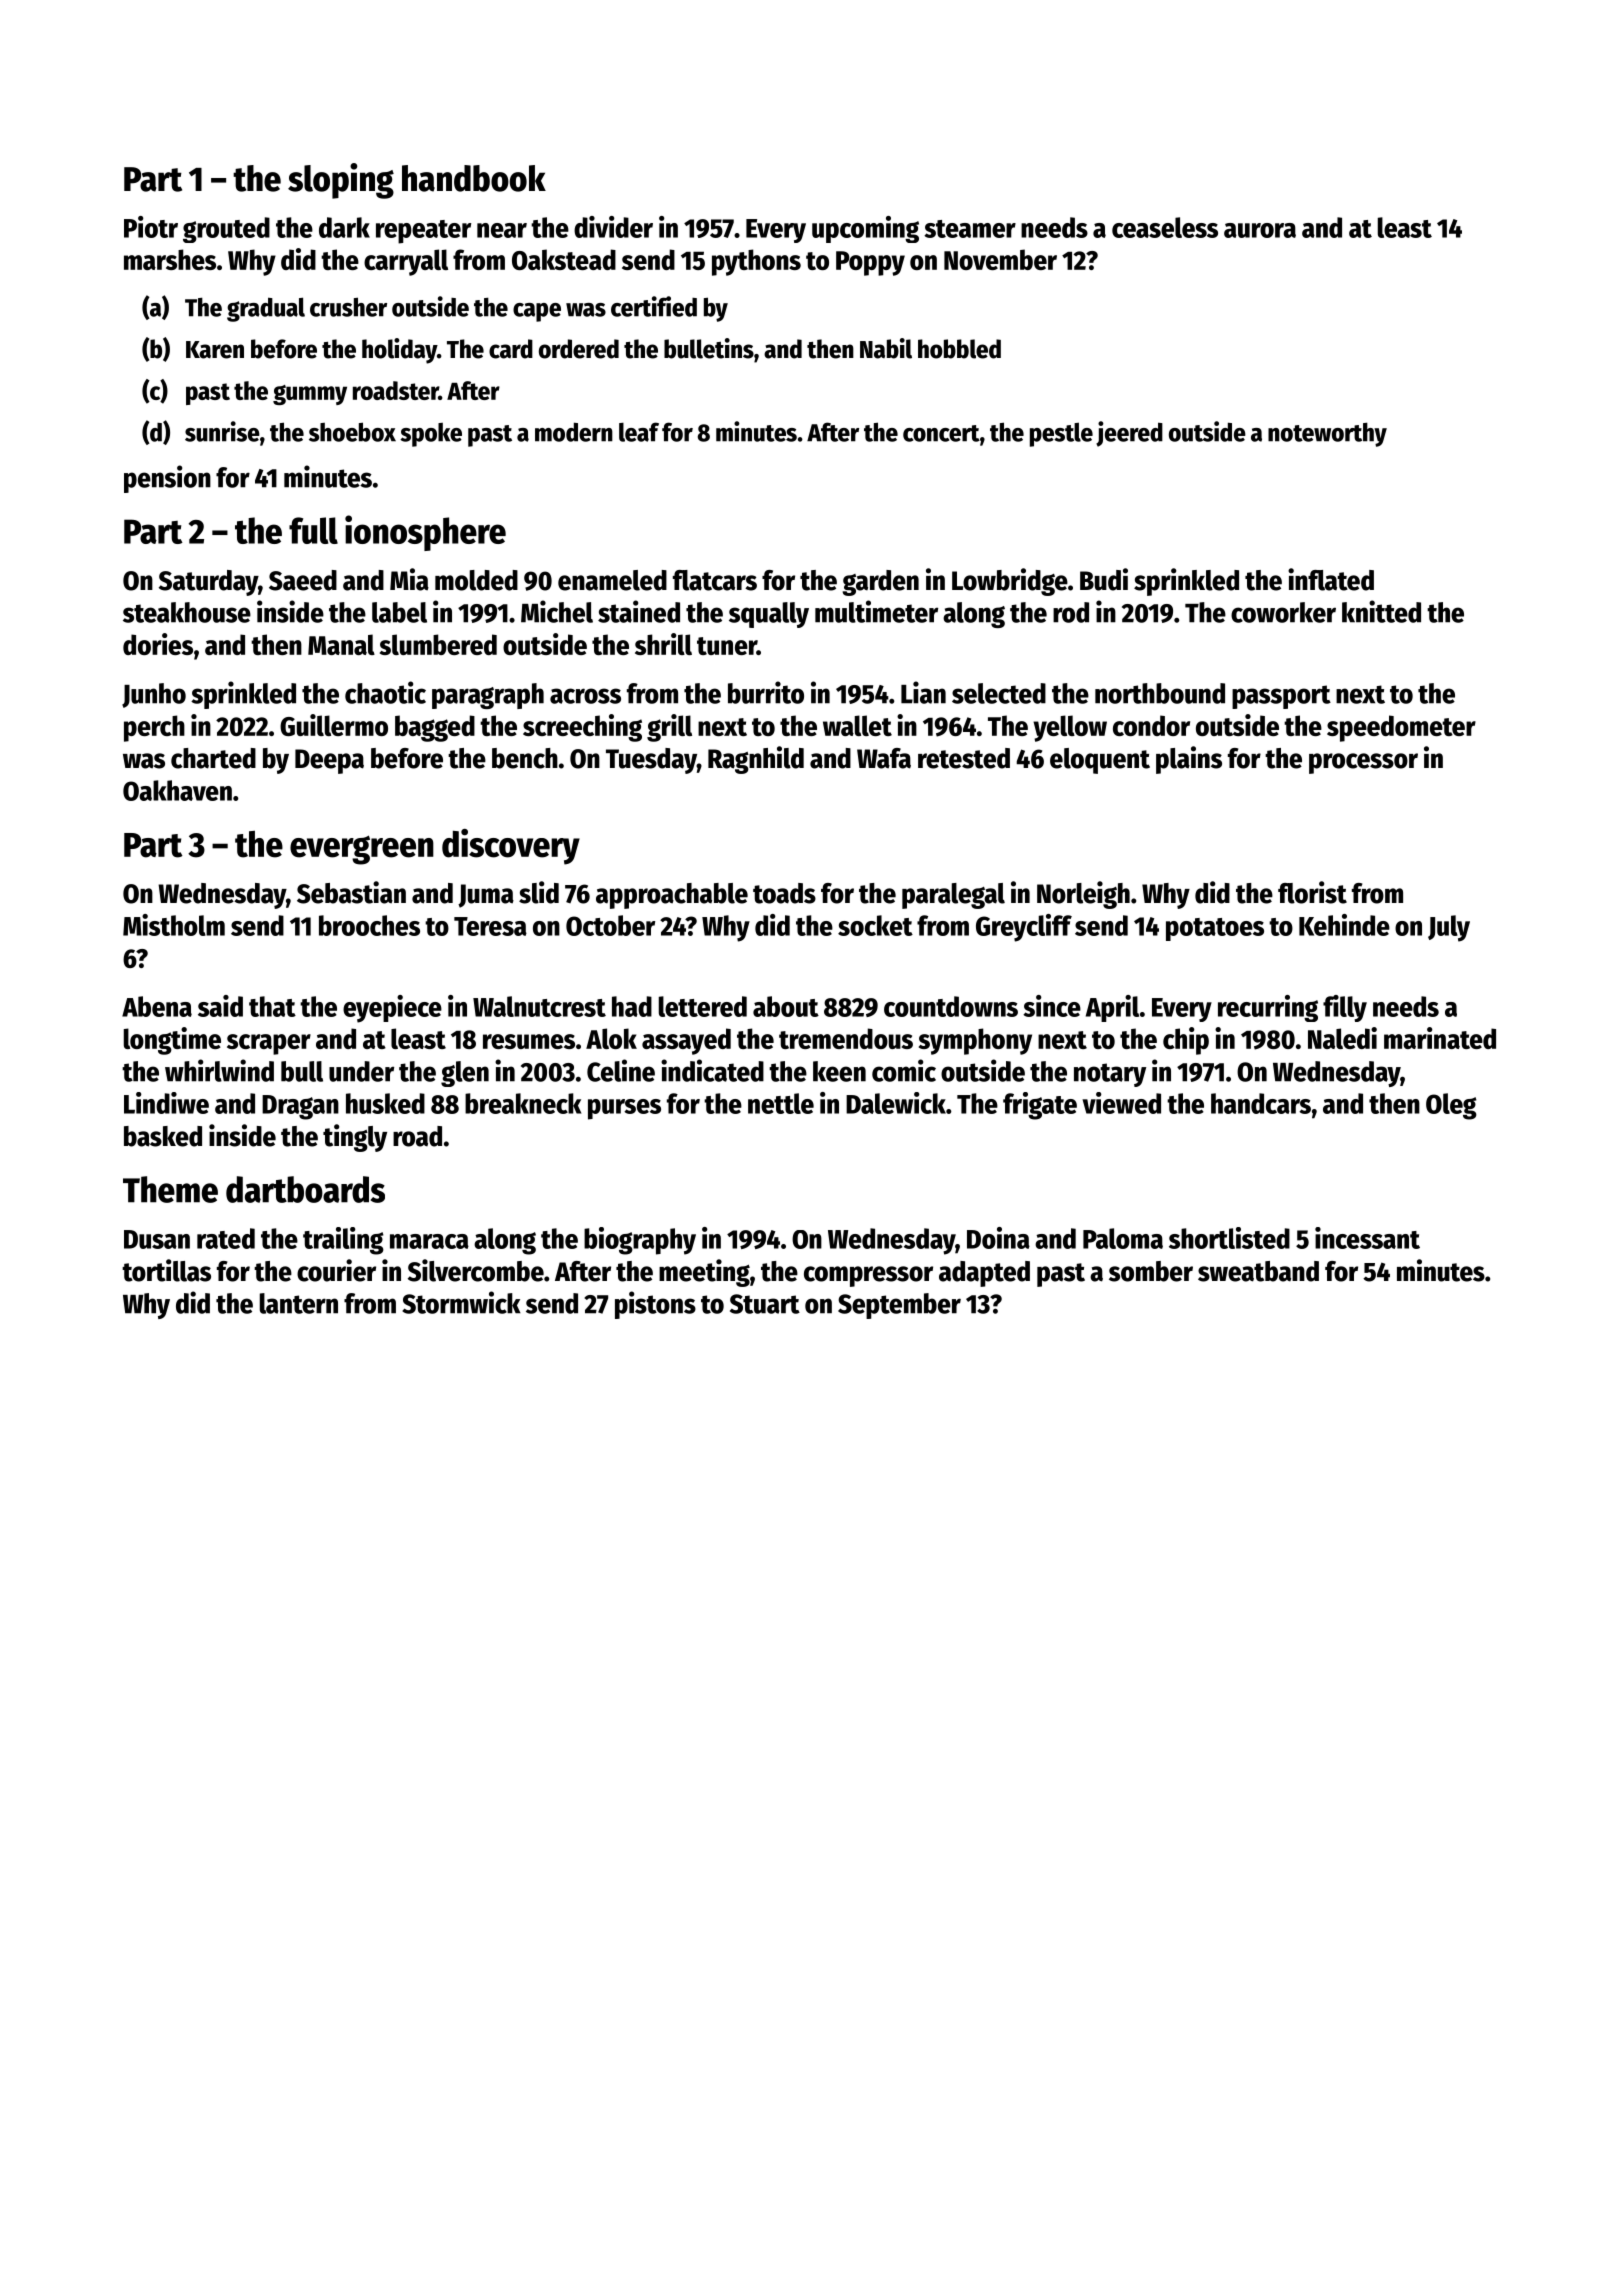 The height and width of the page is (2292, 1620). Describe the element at coordinates (970, 229) in the page. I see `steamer` at that location.
